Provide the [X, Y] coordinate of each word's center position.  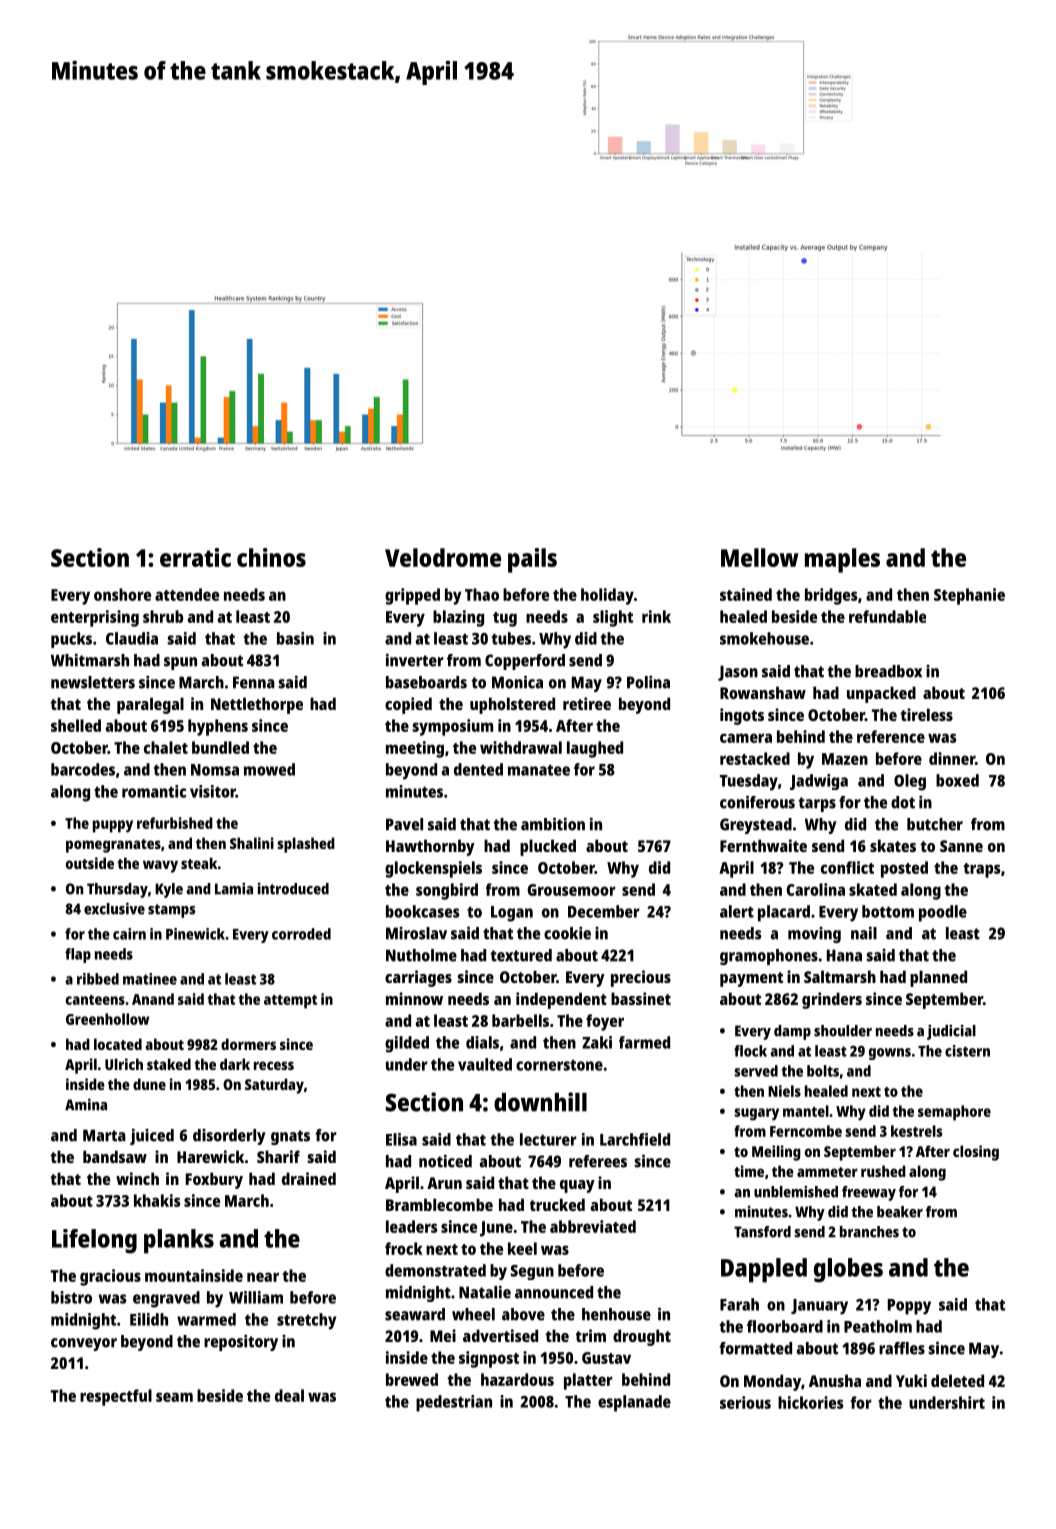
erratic [195, 557]
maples [842, 560]
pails [532, 560]
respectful [116, 1397]
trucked [557, 1204]
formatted [755, 1348]
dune [149, 1084]
